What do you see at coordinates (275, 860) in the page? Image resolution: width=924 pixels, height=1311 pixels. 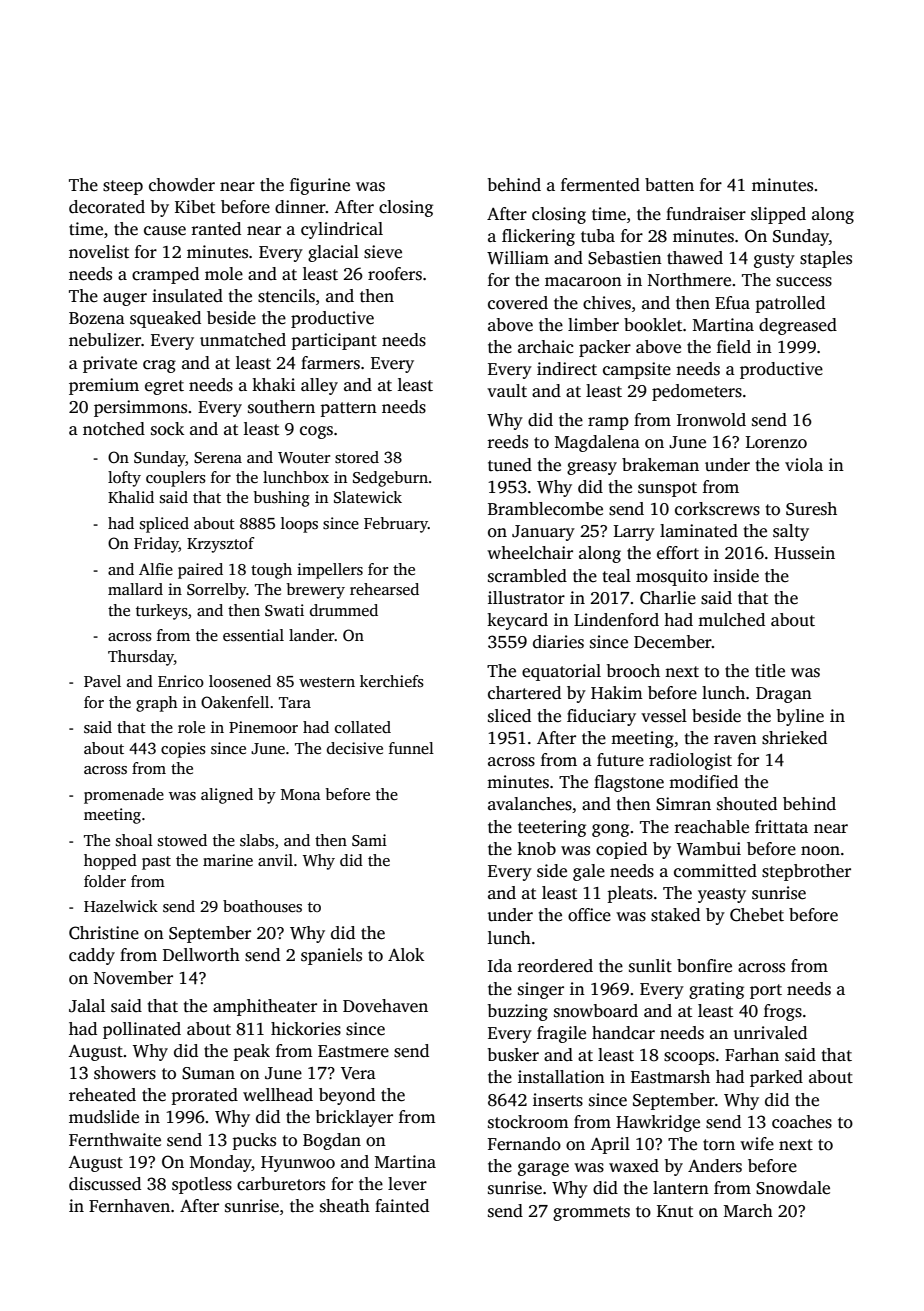 I see `anvil` at bounding box center [275, 860].
